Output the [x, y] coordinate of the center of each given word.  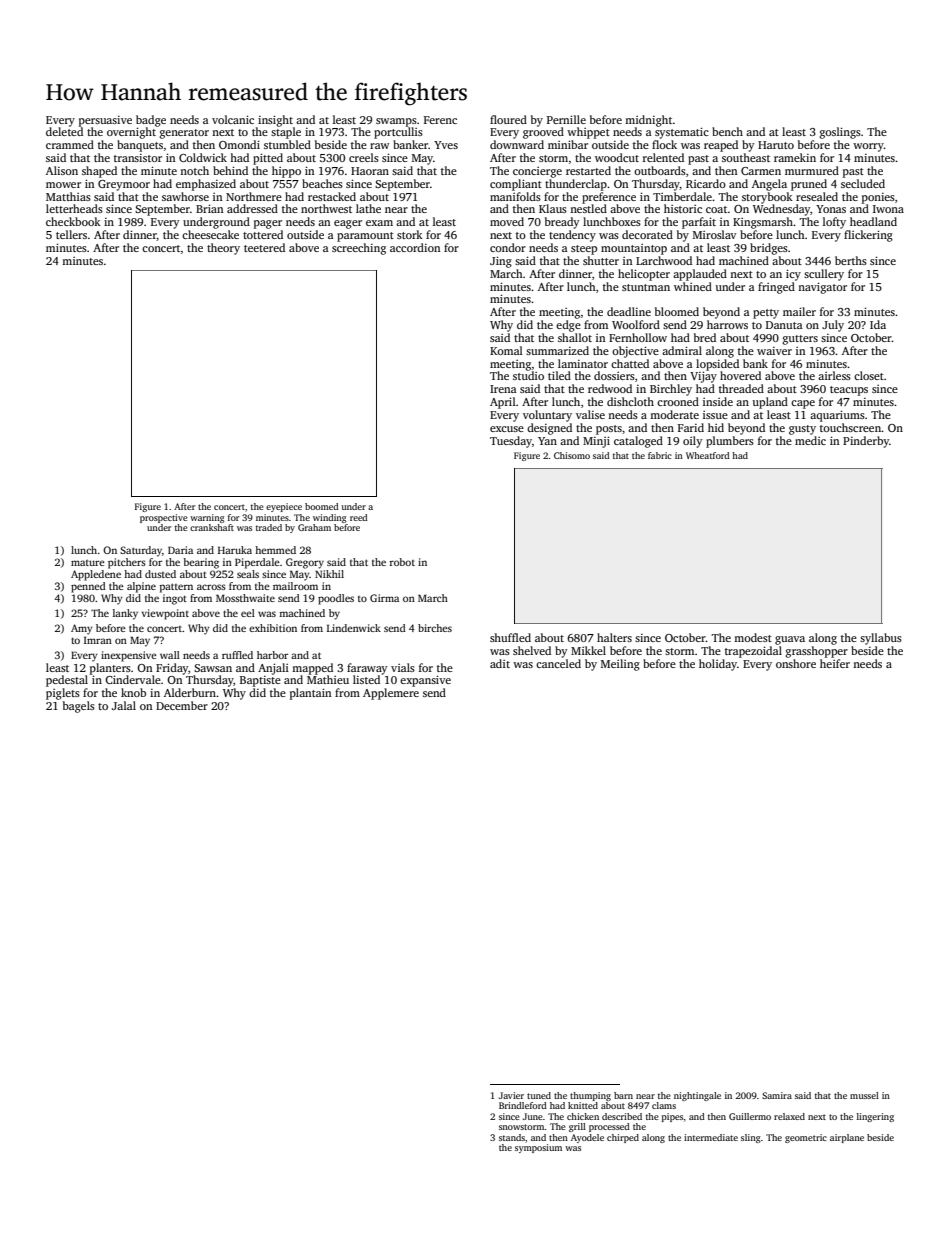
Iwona [888, 209]
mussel [864, 1095]
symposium [538, 1148]
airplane [847, 1138]
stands [512, 1137]
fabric [660, 455]
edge [568, 326]
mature [88, 563]
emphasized [206, 185]
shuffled [510, 637]
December [182, 705]
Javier [511, 1095]
